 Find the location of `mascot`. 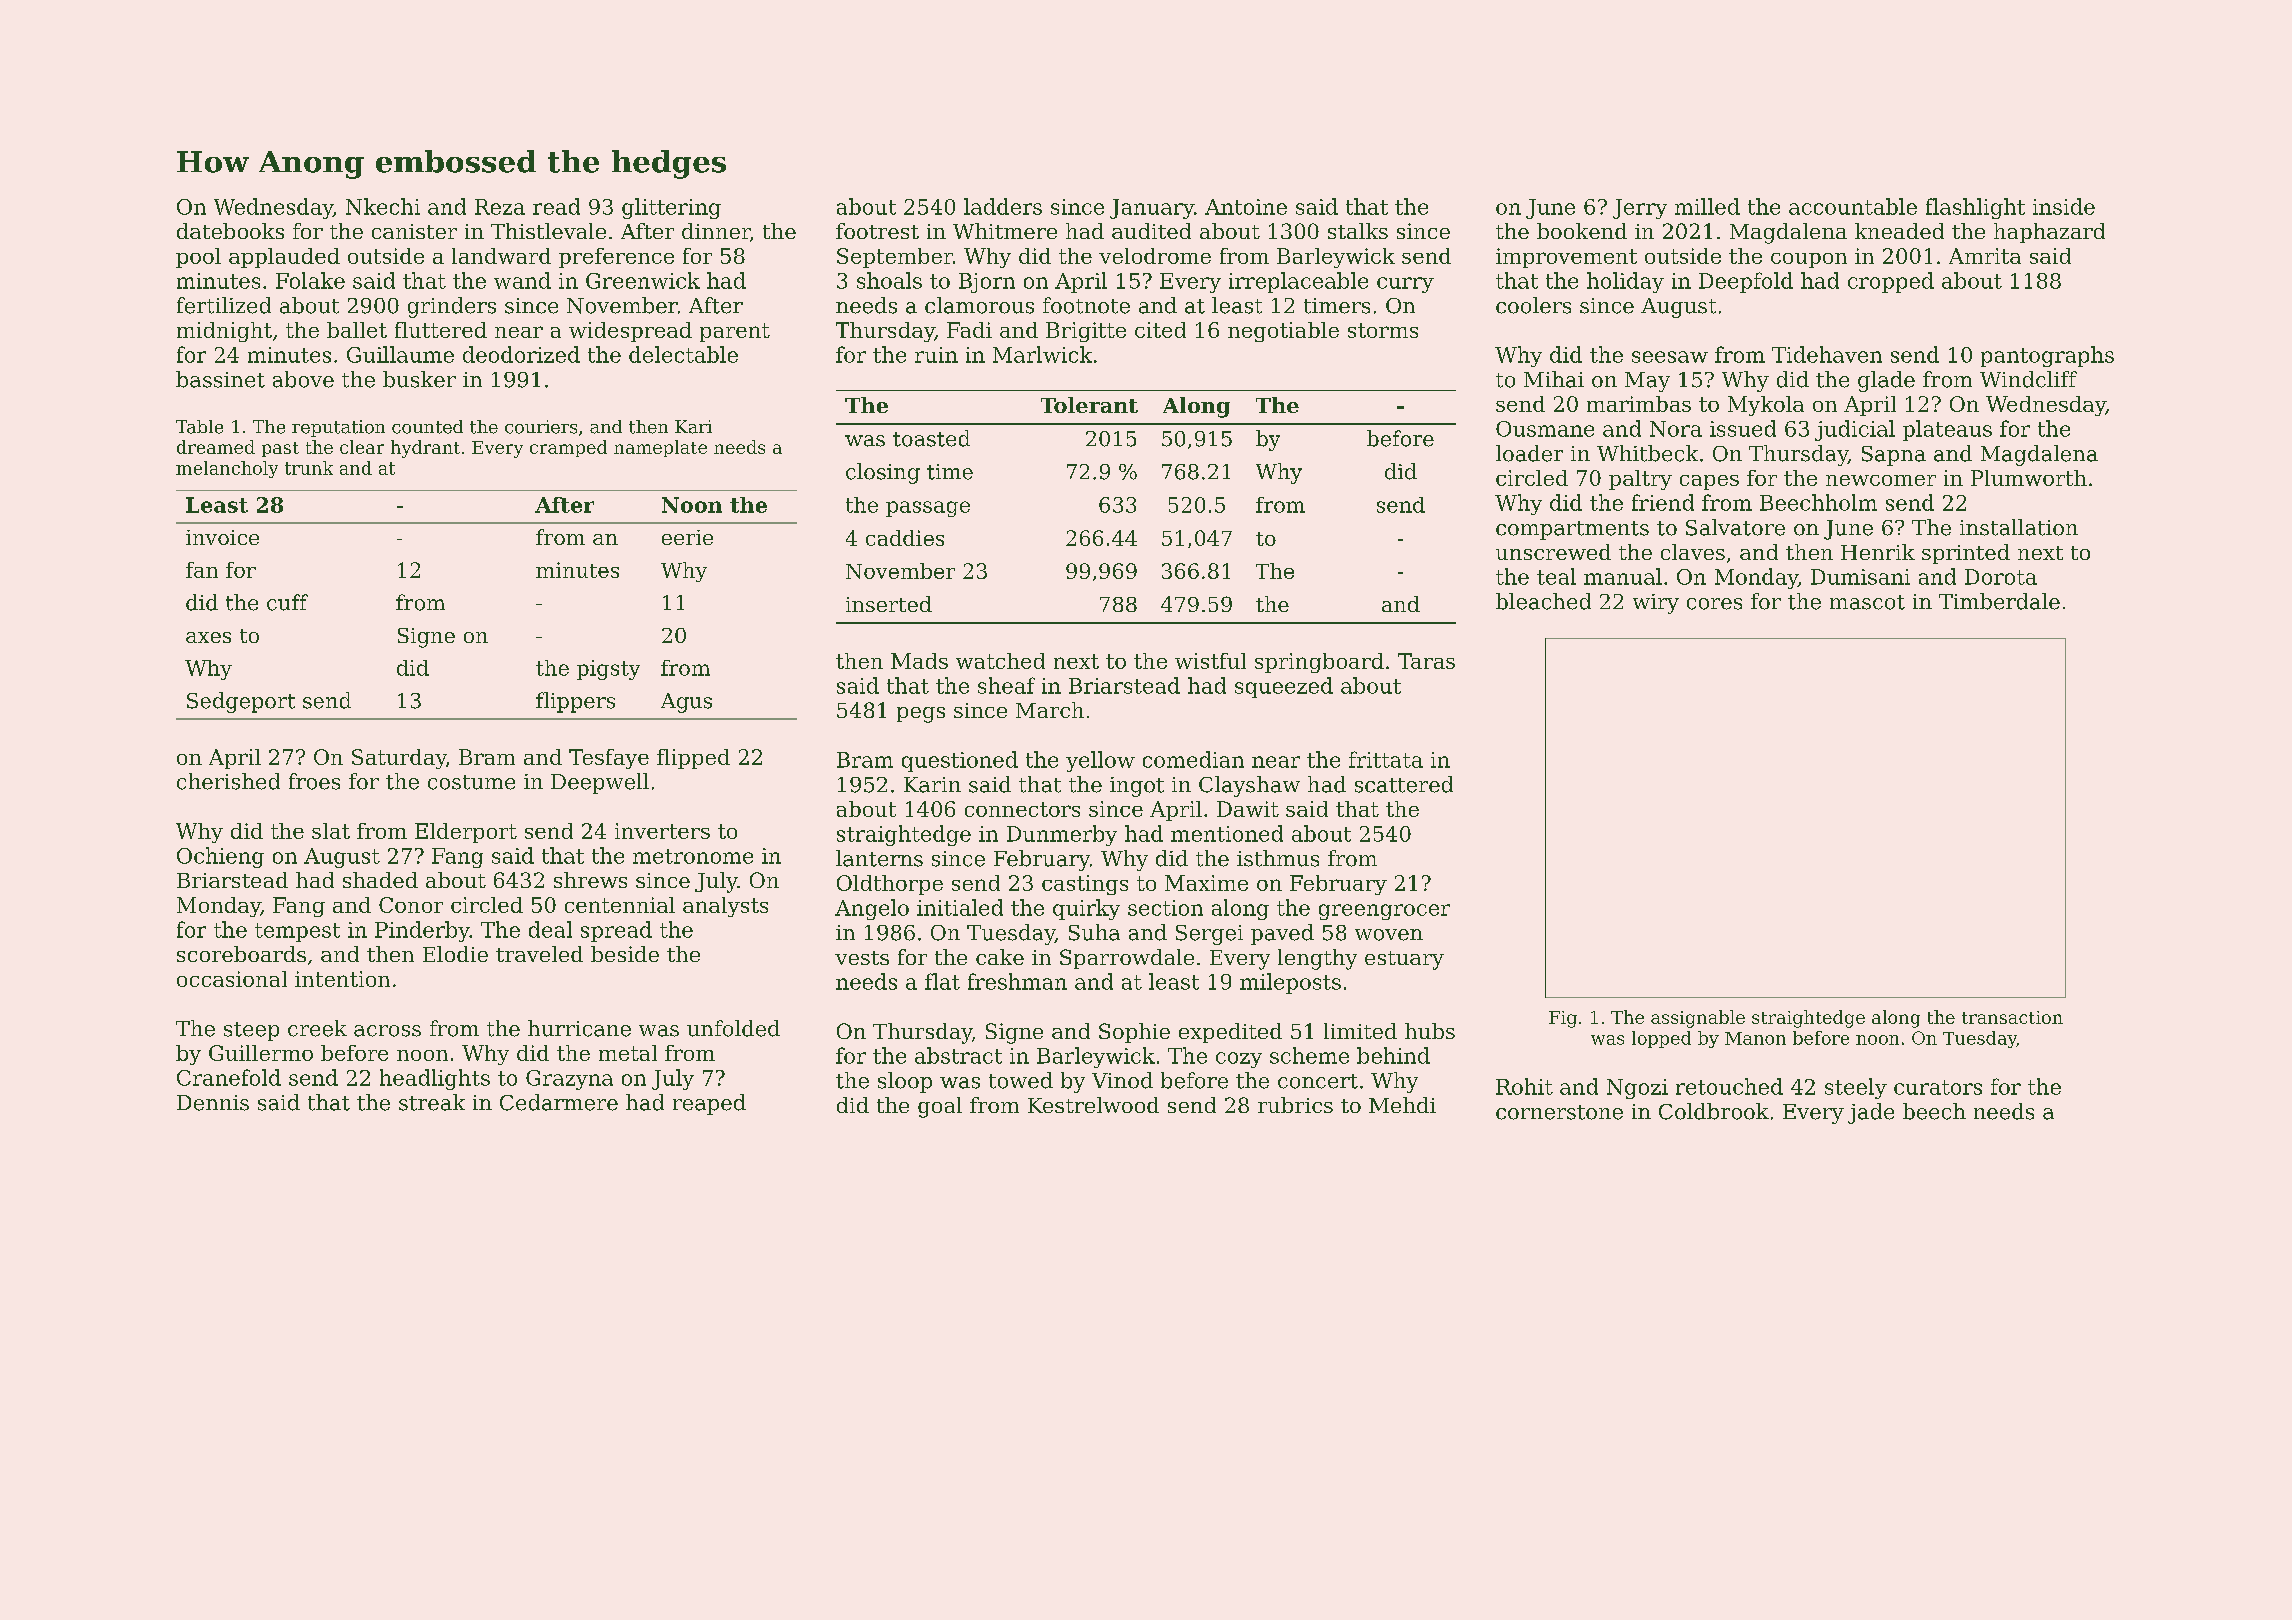

mascot is located at coordinates (1867, 602).
